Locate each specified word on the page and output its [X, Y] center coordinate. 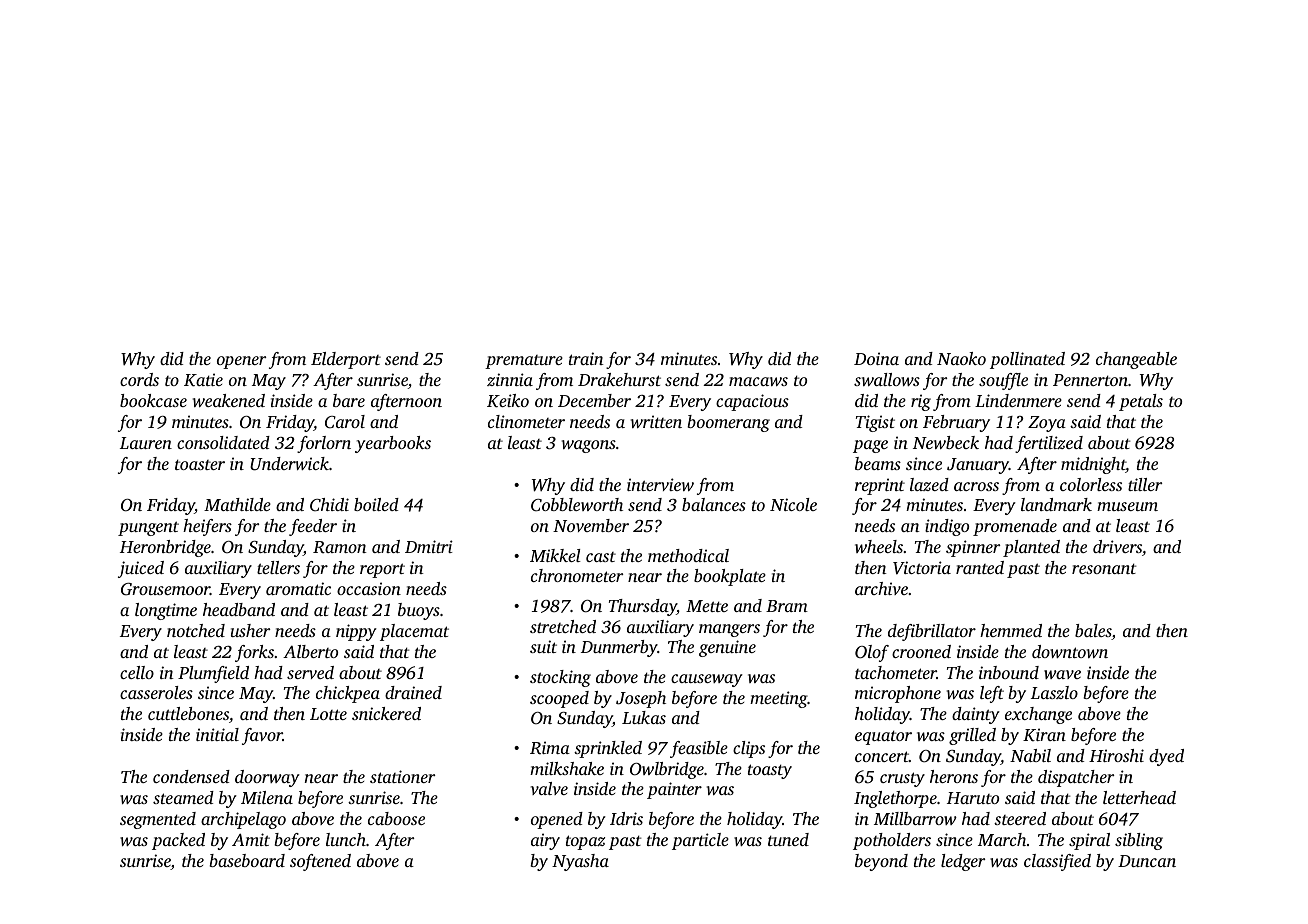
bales [1093, 632]
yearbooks [393, 444]
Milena [267, 797]
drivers [1117, 546]
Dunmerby [619, 648]
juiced [141, 569]
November [591, 525]
